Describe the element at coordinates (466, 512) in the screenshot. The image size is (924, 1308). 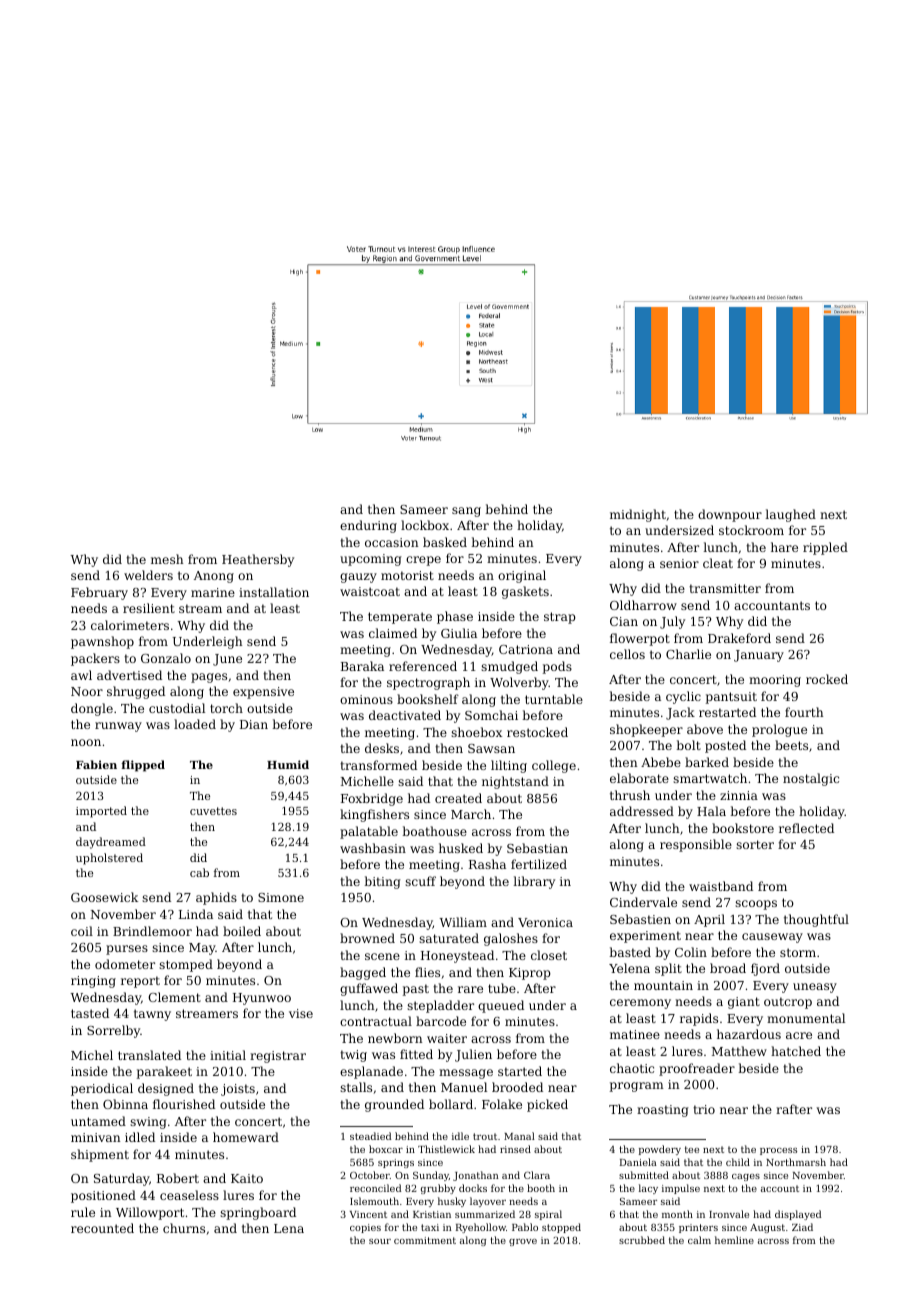
I see `sang` at that location.
